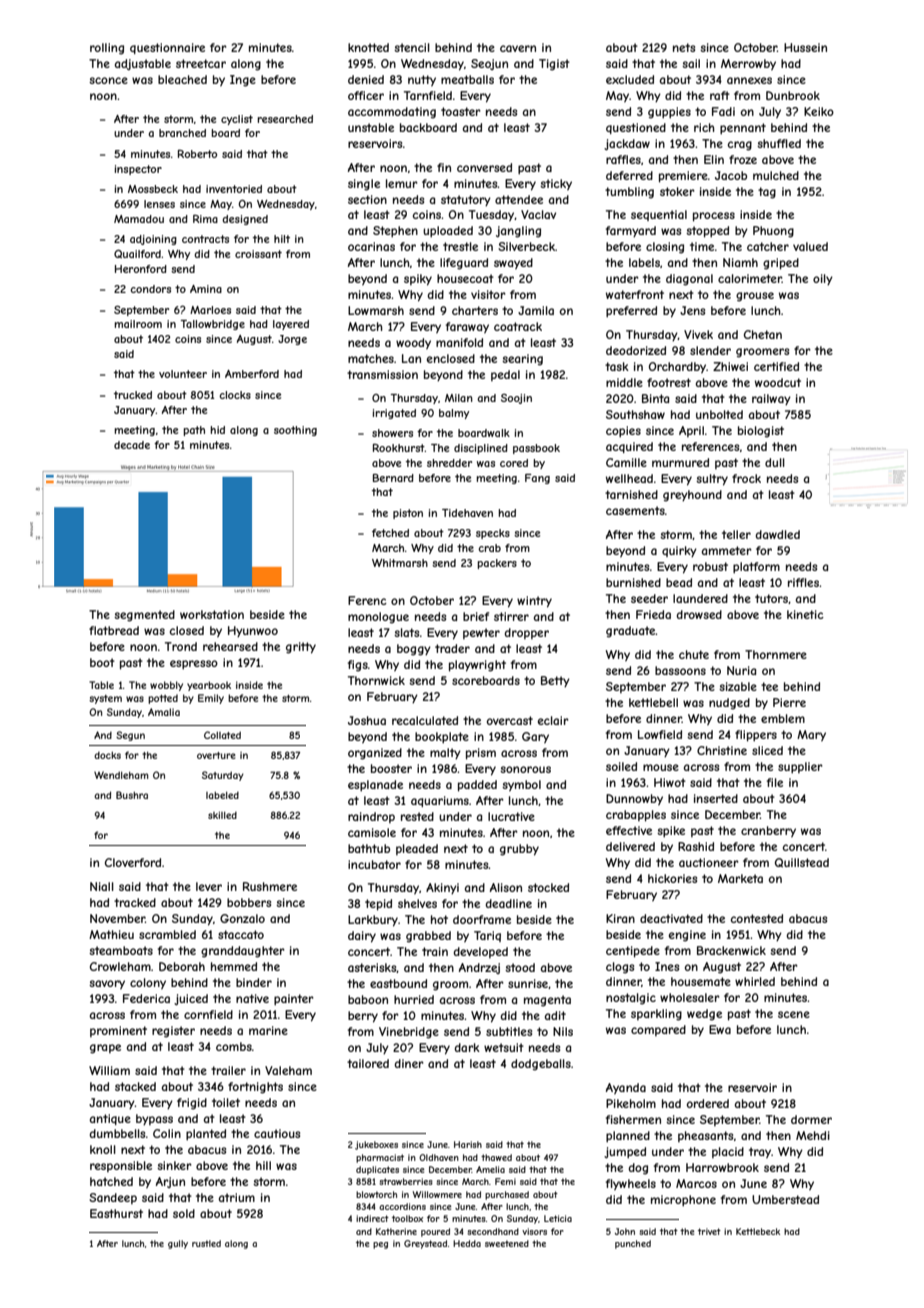 The image size is (924, 1308). What do you see at coordinates (292, 340) in the page?
I see `Jorge` at bounding box center [292, 340].
